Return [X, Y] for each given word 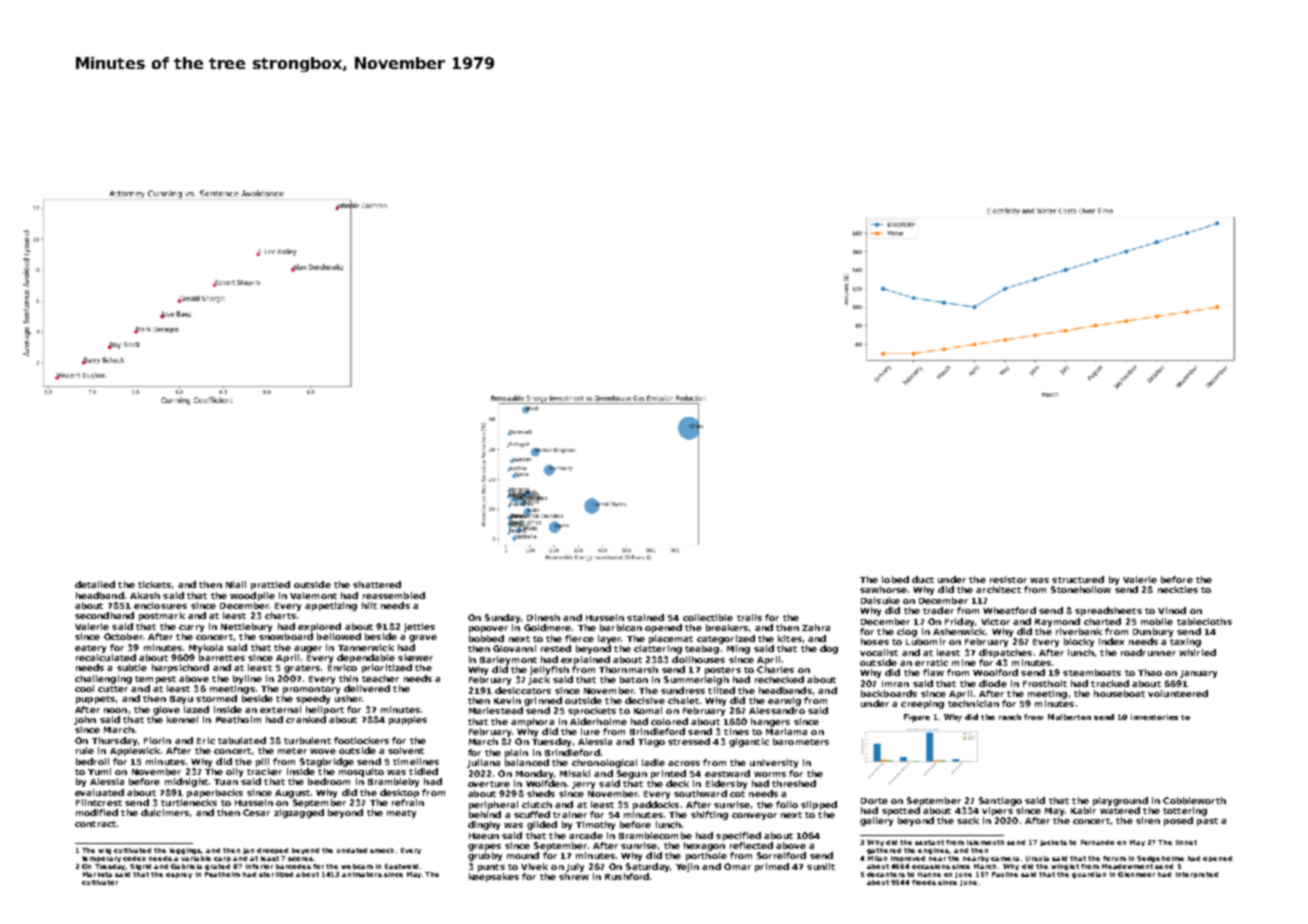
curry [191, 628]
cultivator [100, 882]
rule [85, 750]
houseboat [1119, 693]
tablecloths [1204, 621]
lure [590, 731]
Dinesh [543, 617]
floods [924, 882]
